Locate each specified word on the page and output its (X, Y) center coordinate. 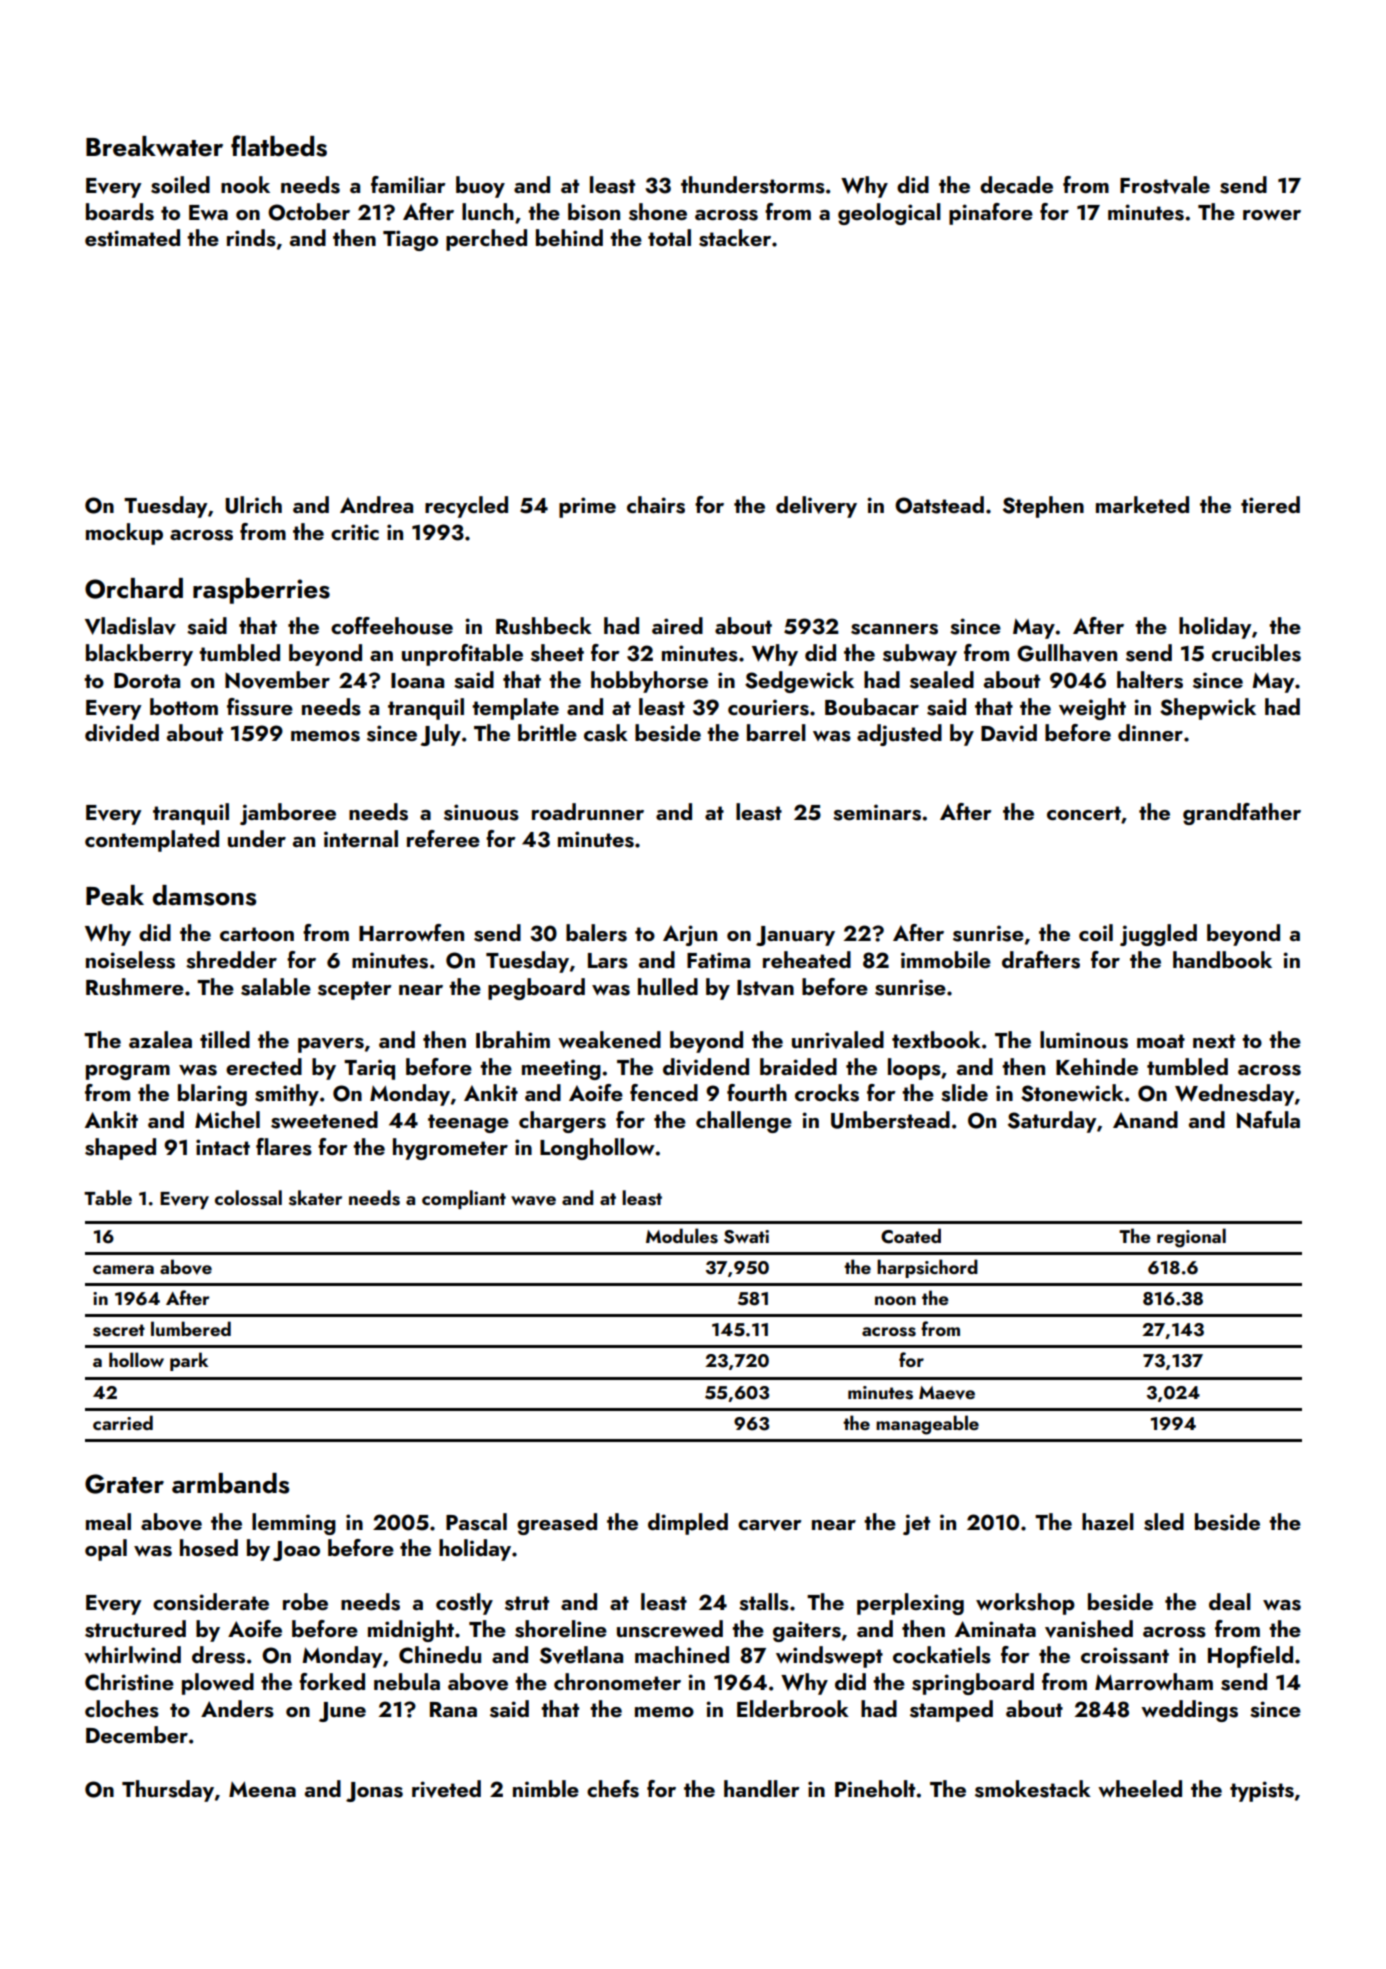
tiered (1270, 504)
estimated (132, 238)
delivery (816, 507)
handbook (1222, 959)
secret (119, 1330)
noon (895, 1300)
